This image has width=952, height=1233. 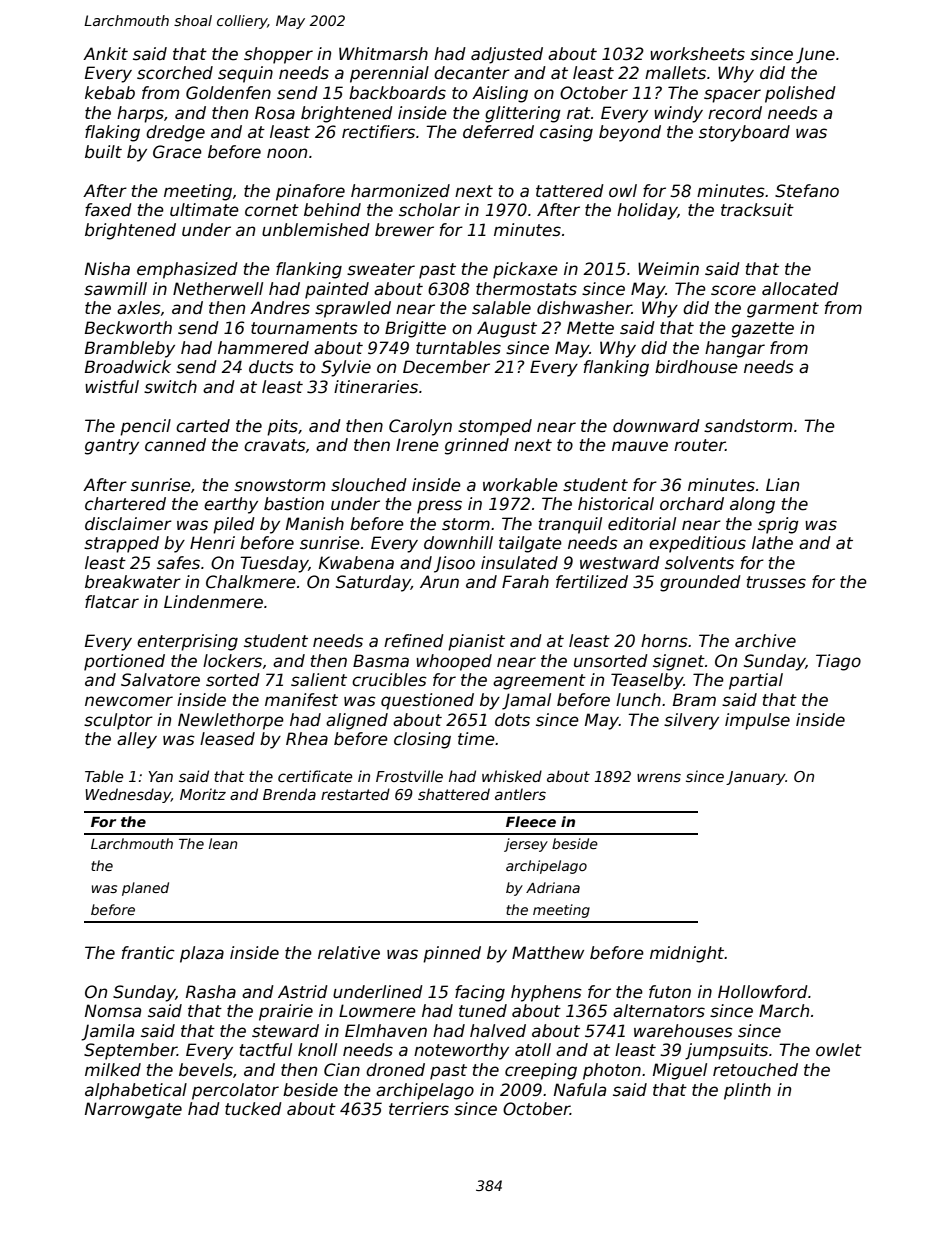 What do you see at coordinates (136, 1091) in the image?
I see `alphabetical` at bounding box center [136, 1091].
